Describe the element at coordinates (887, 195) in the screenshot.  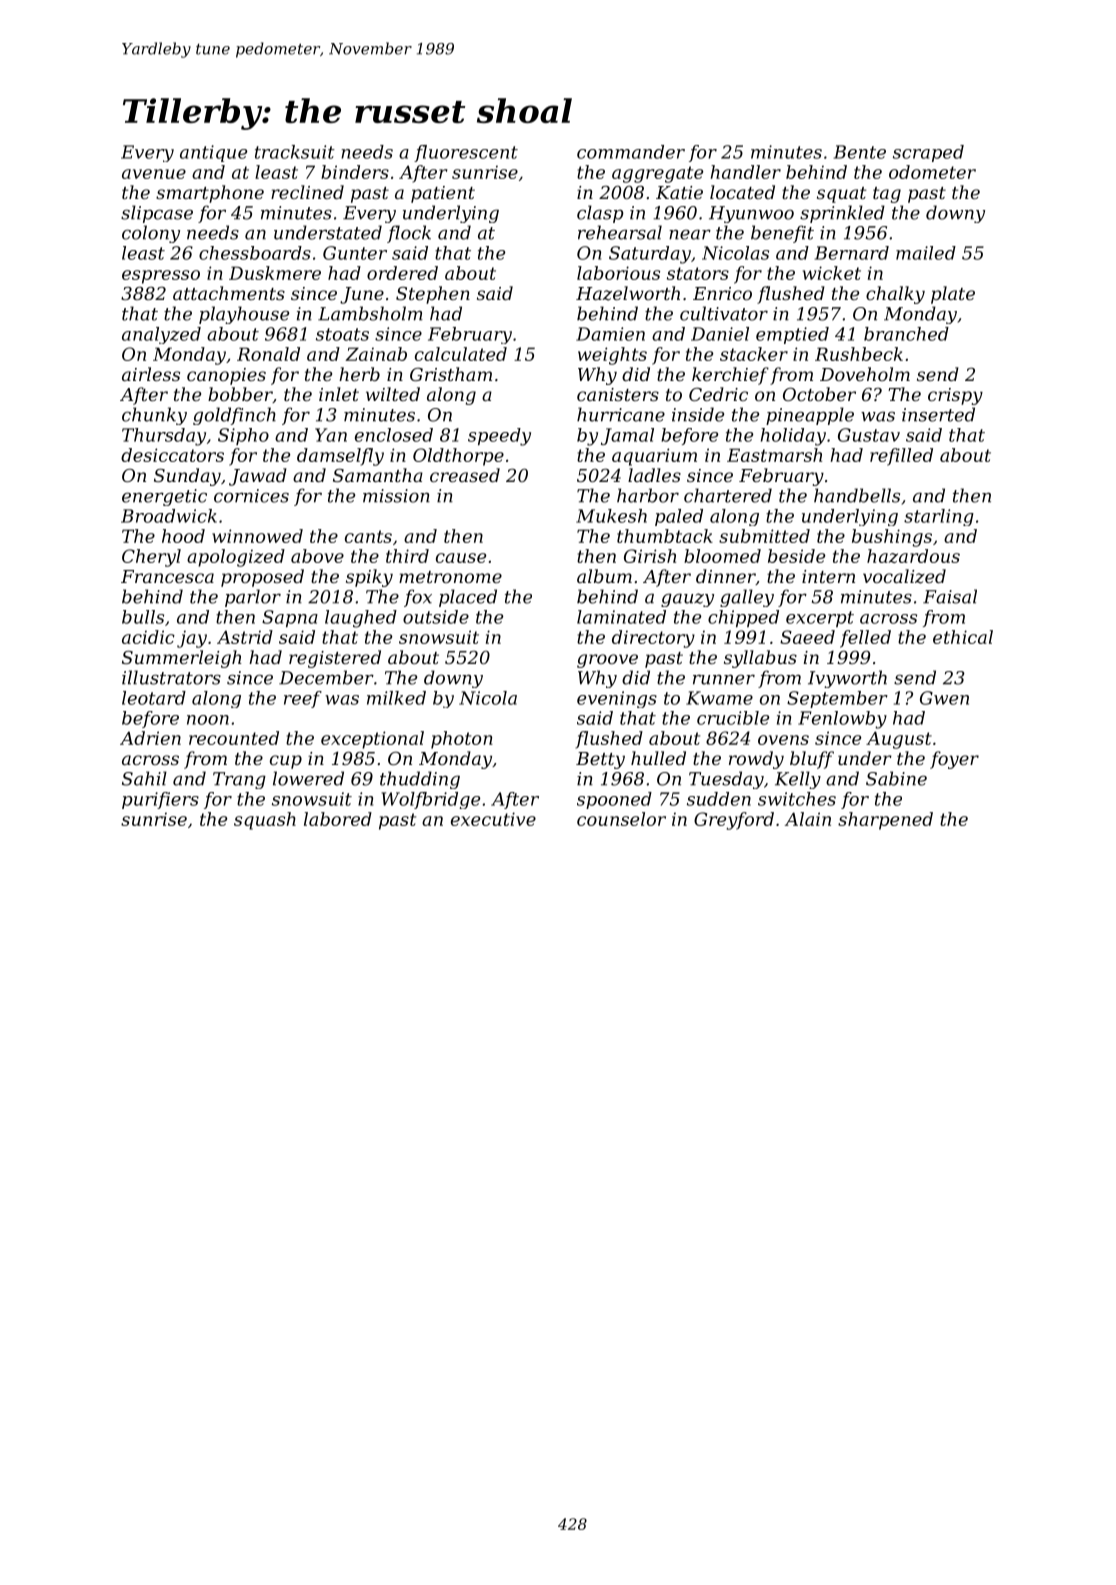
I see `tag` at that location.
